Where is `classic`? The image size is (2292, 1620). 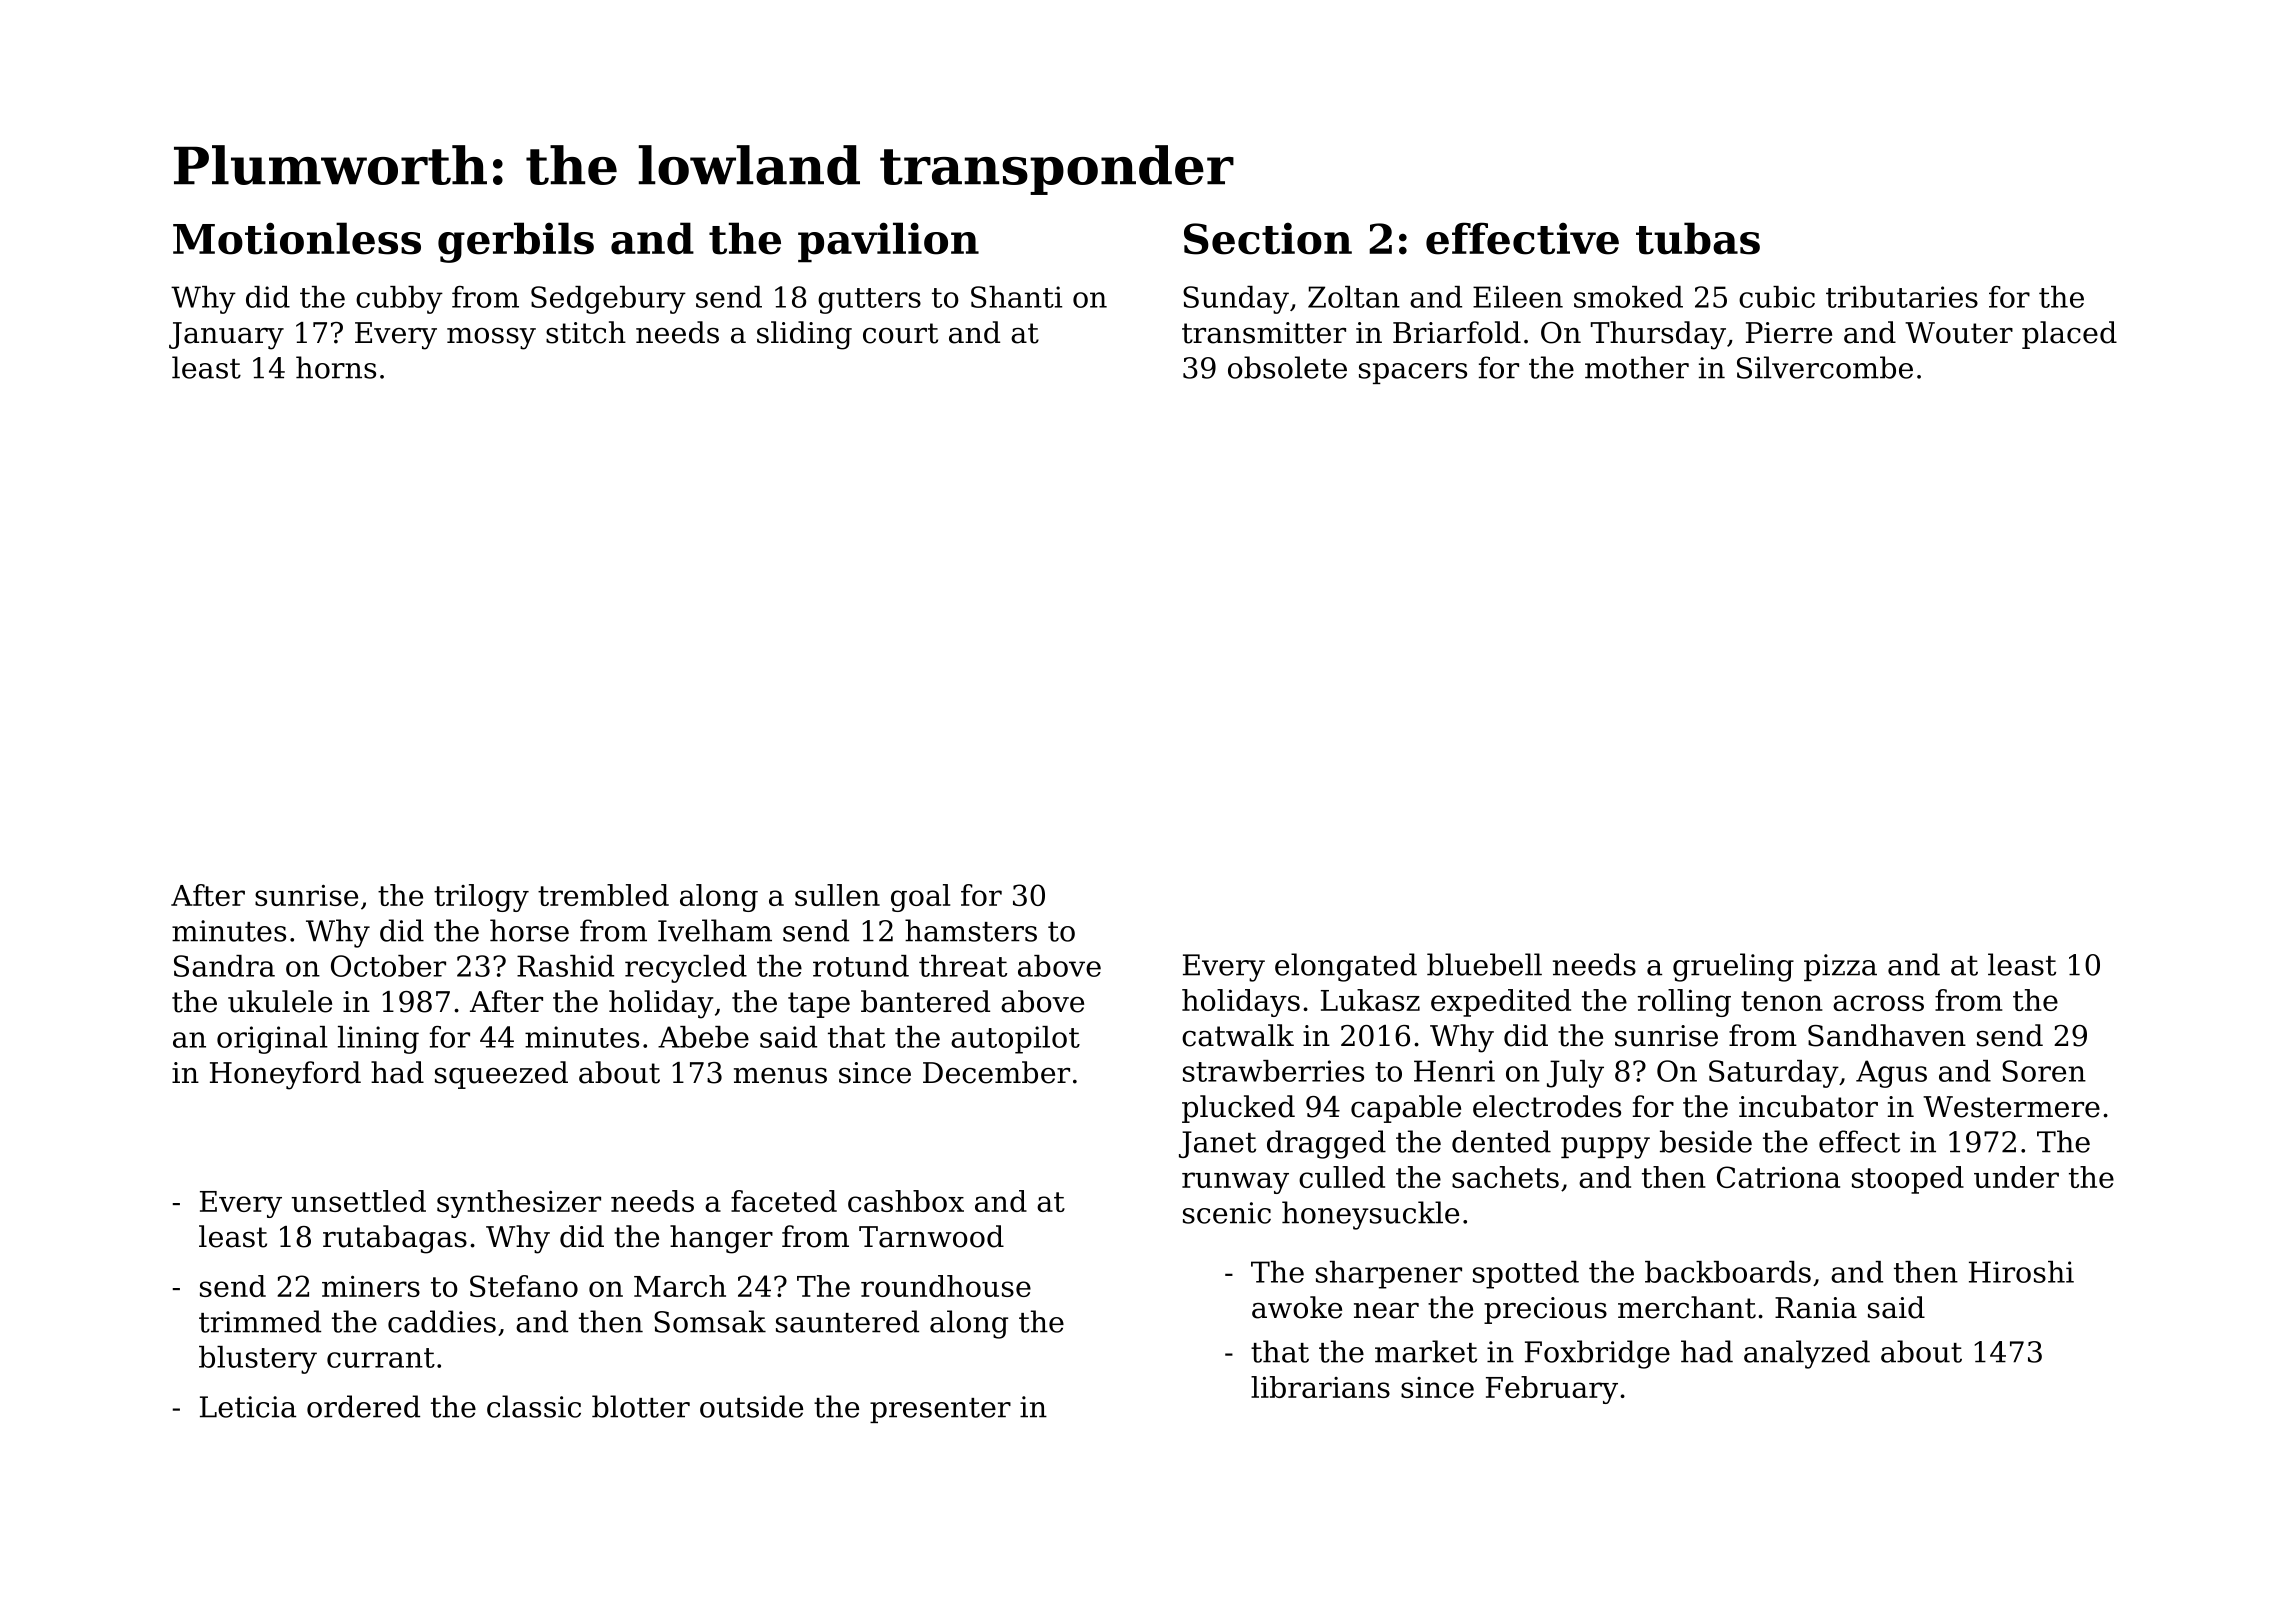
classic is located at coordinates (534, 1406).
